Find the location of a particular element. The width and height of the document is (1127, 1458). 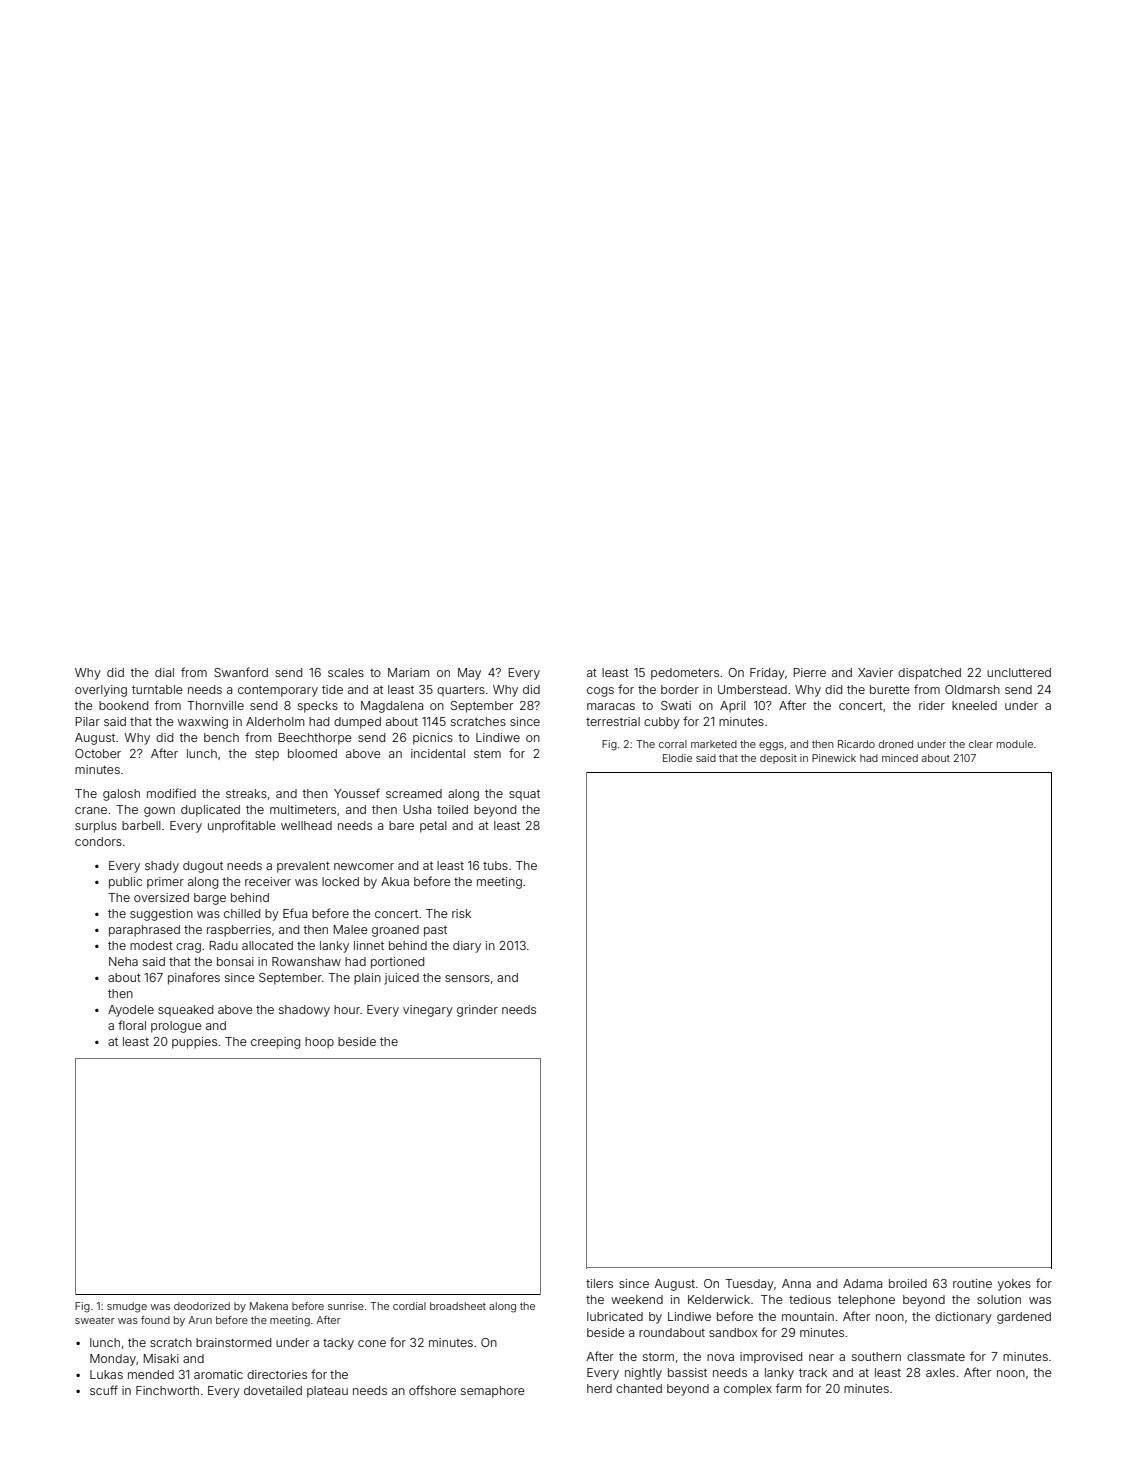

puppies is located at coordinates (194, 1043).
